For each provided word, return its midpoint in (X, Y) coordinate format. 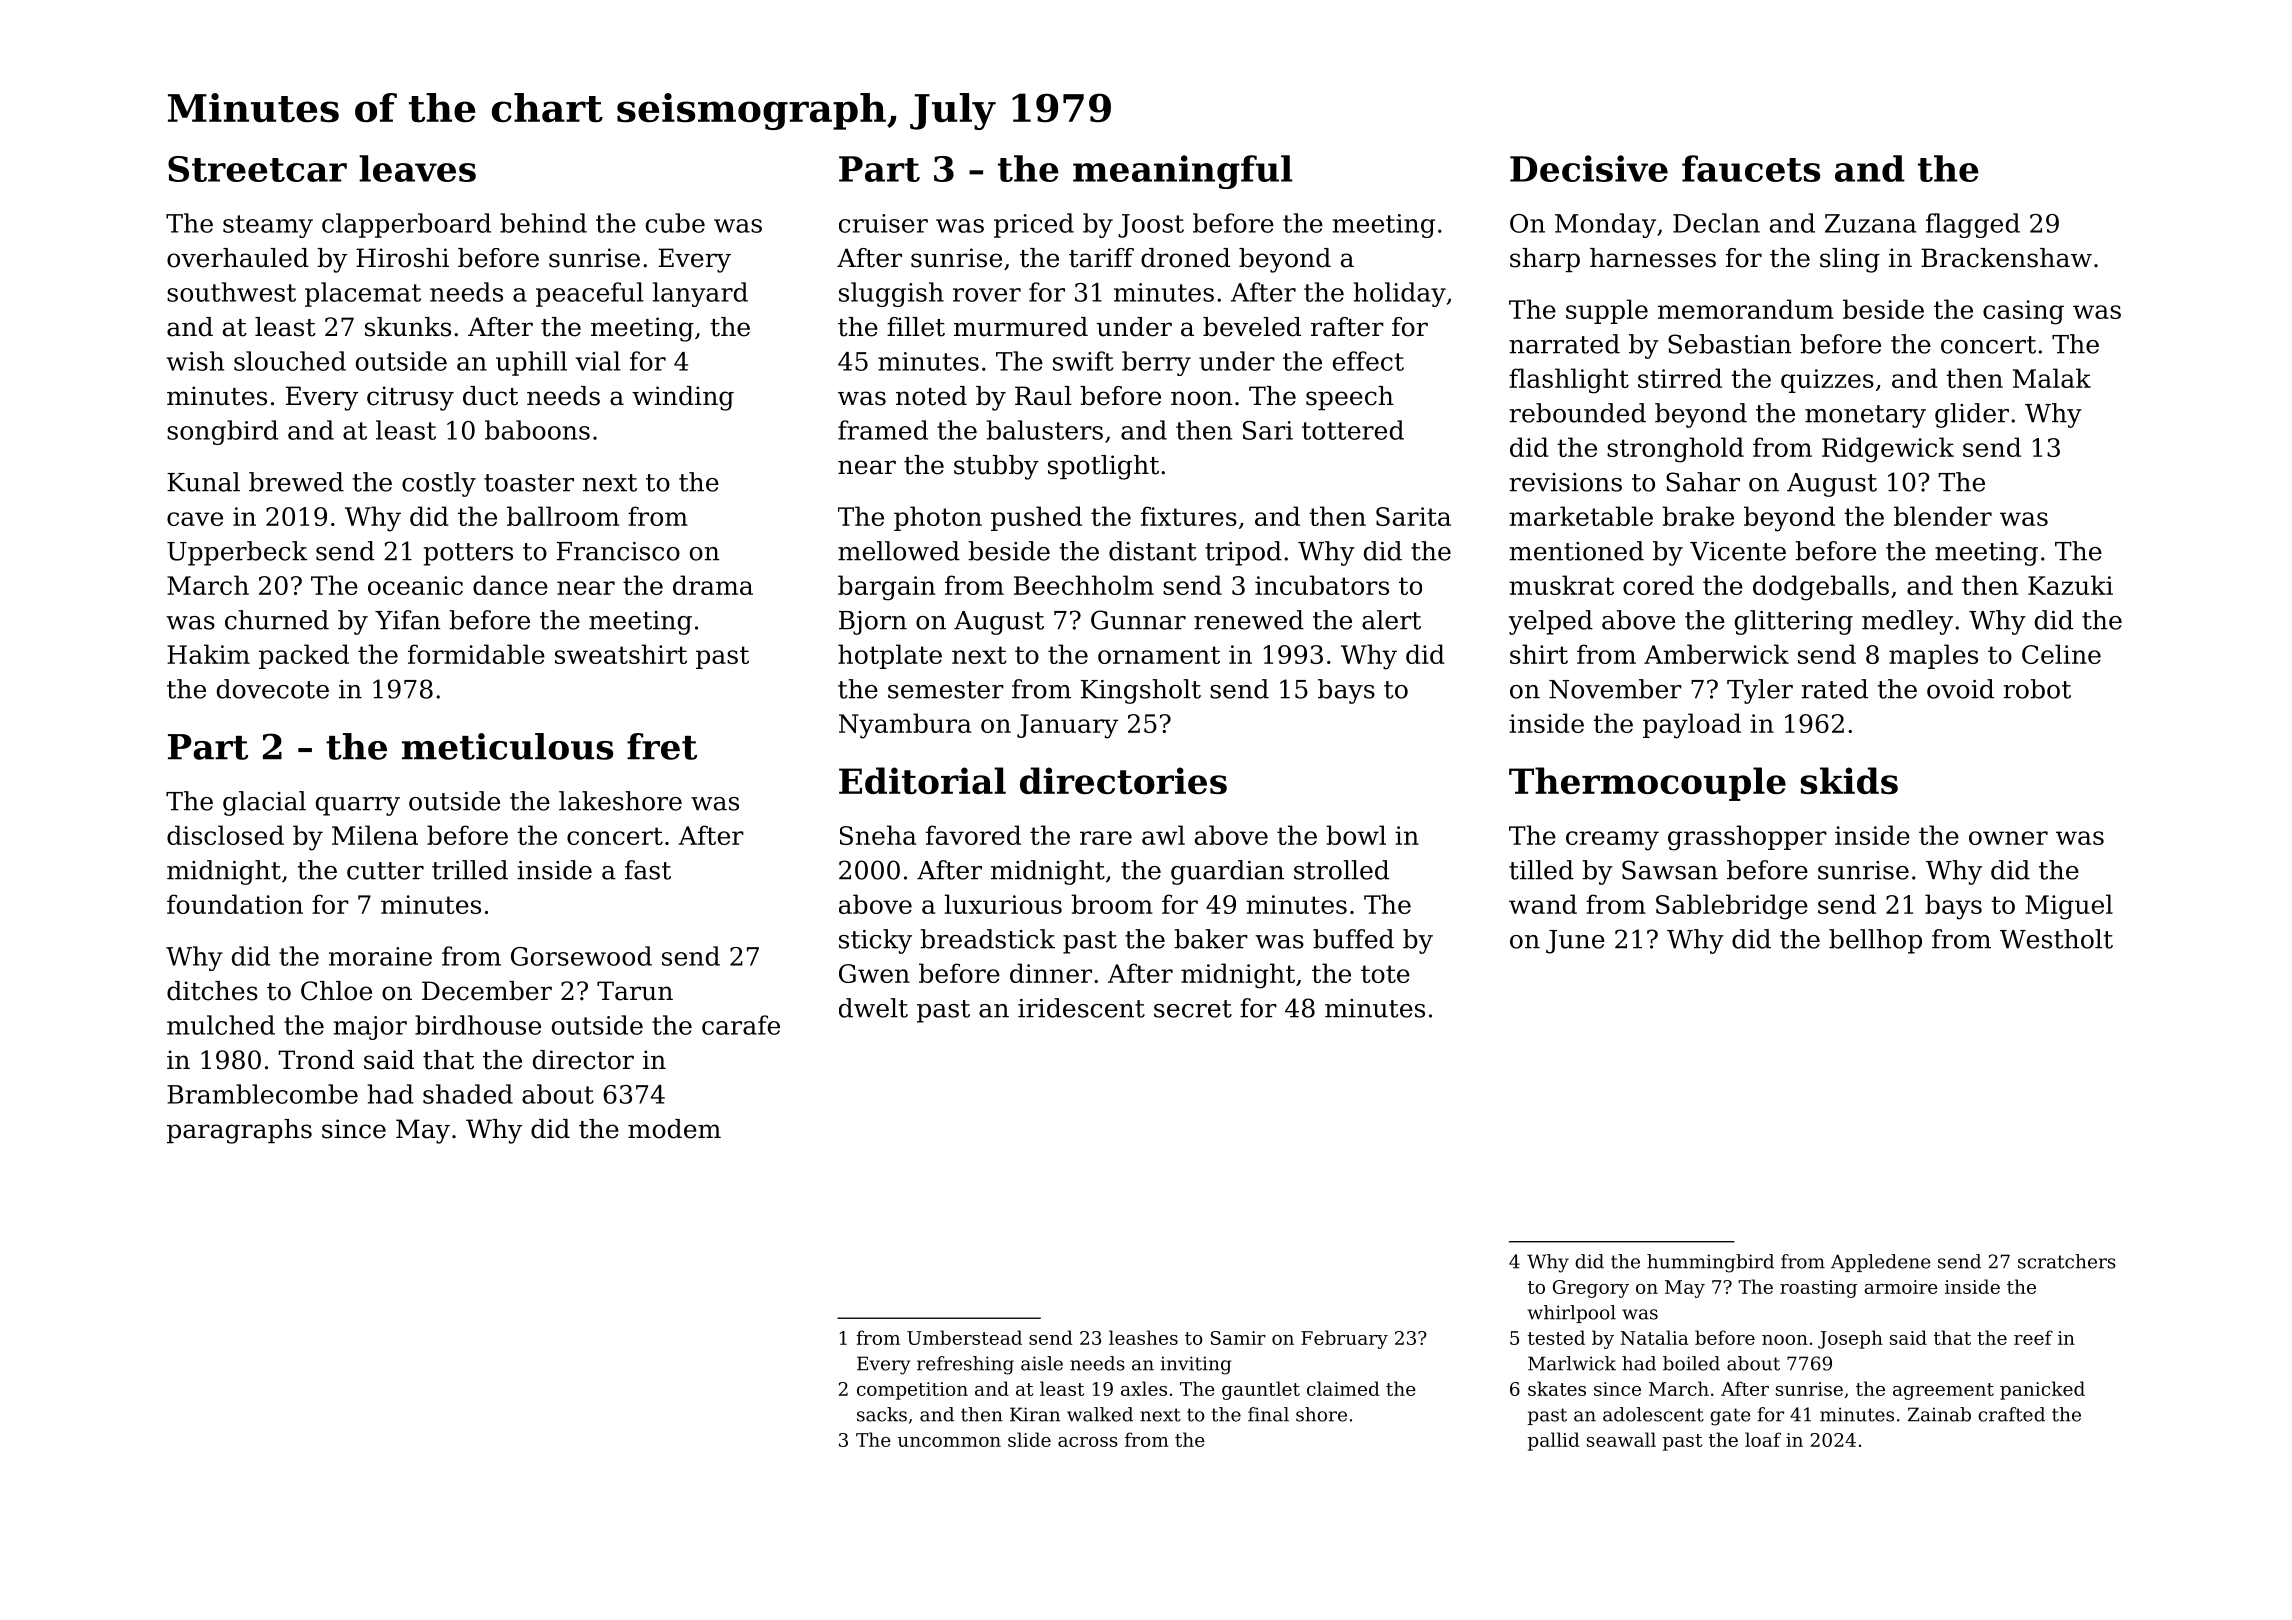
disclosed (225, 835)
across (1088, 1442)
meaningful (1183, 172)
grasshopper (1747, 838)
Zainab (1939, 1414)
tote (1385, 974)
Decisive (1589, 168)
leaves (417, 168)
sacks (882, 1414)
